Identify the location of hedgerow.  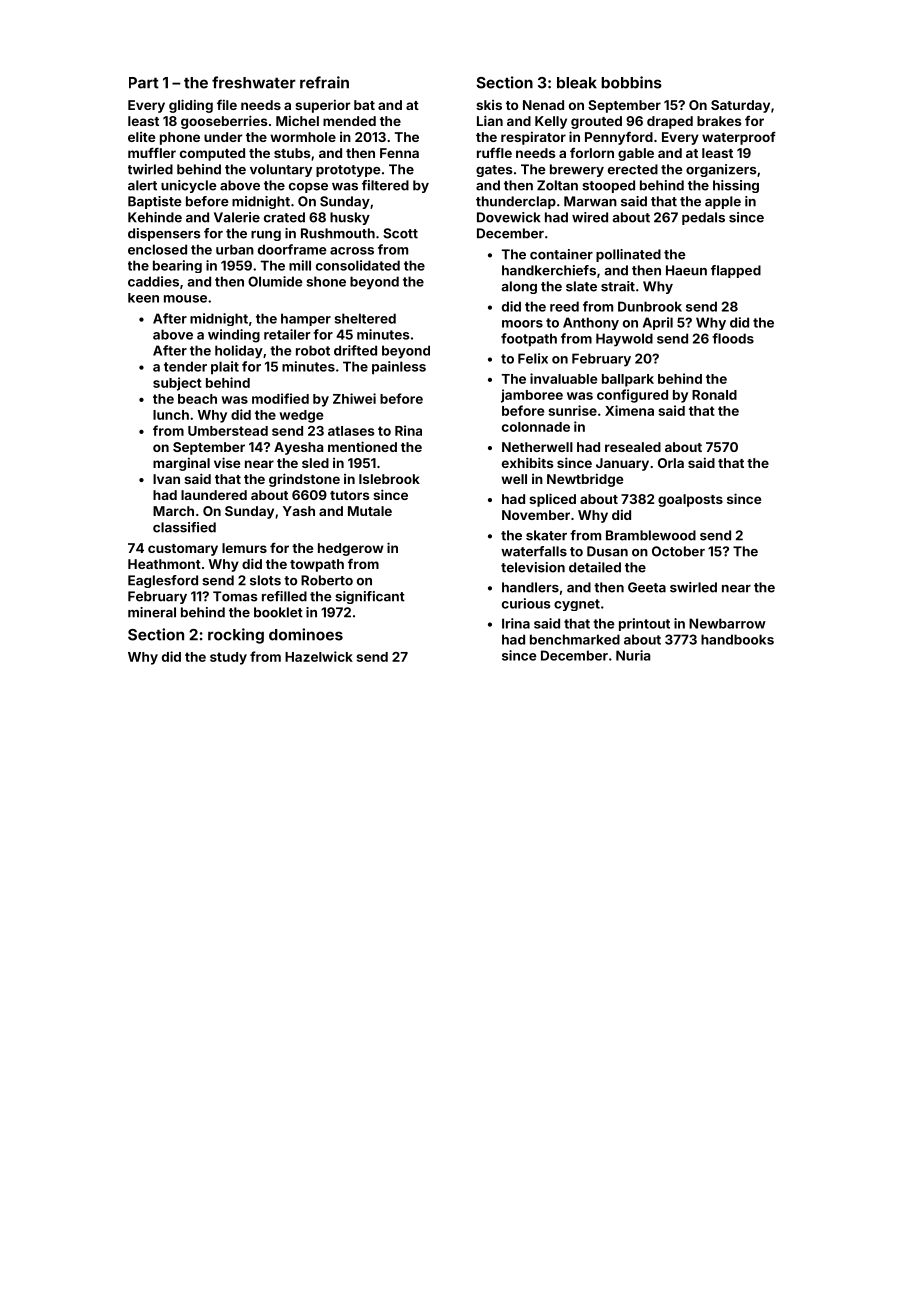
(351, 549).
